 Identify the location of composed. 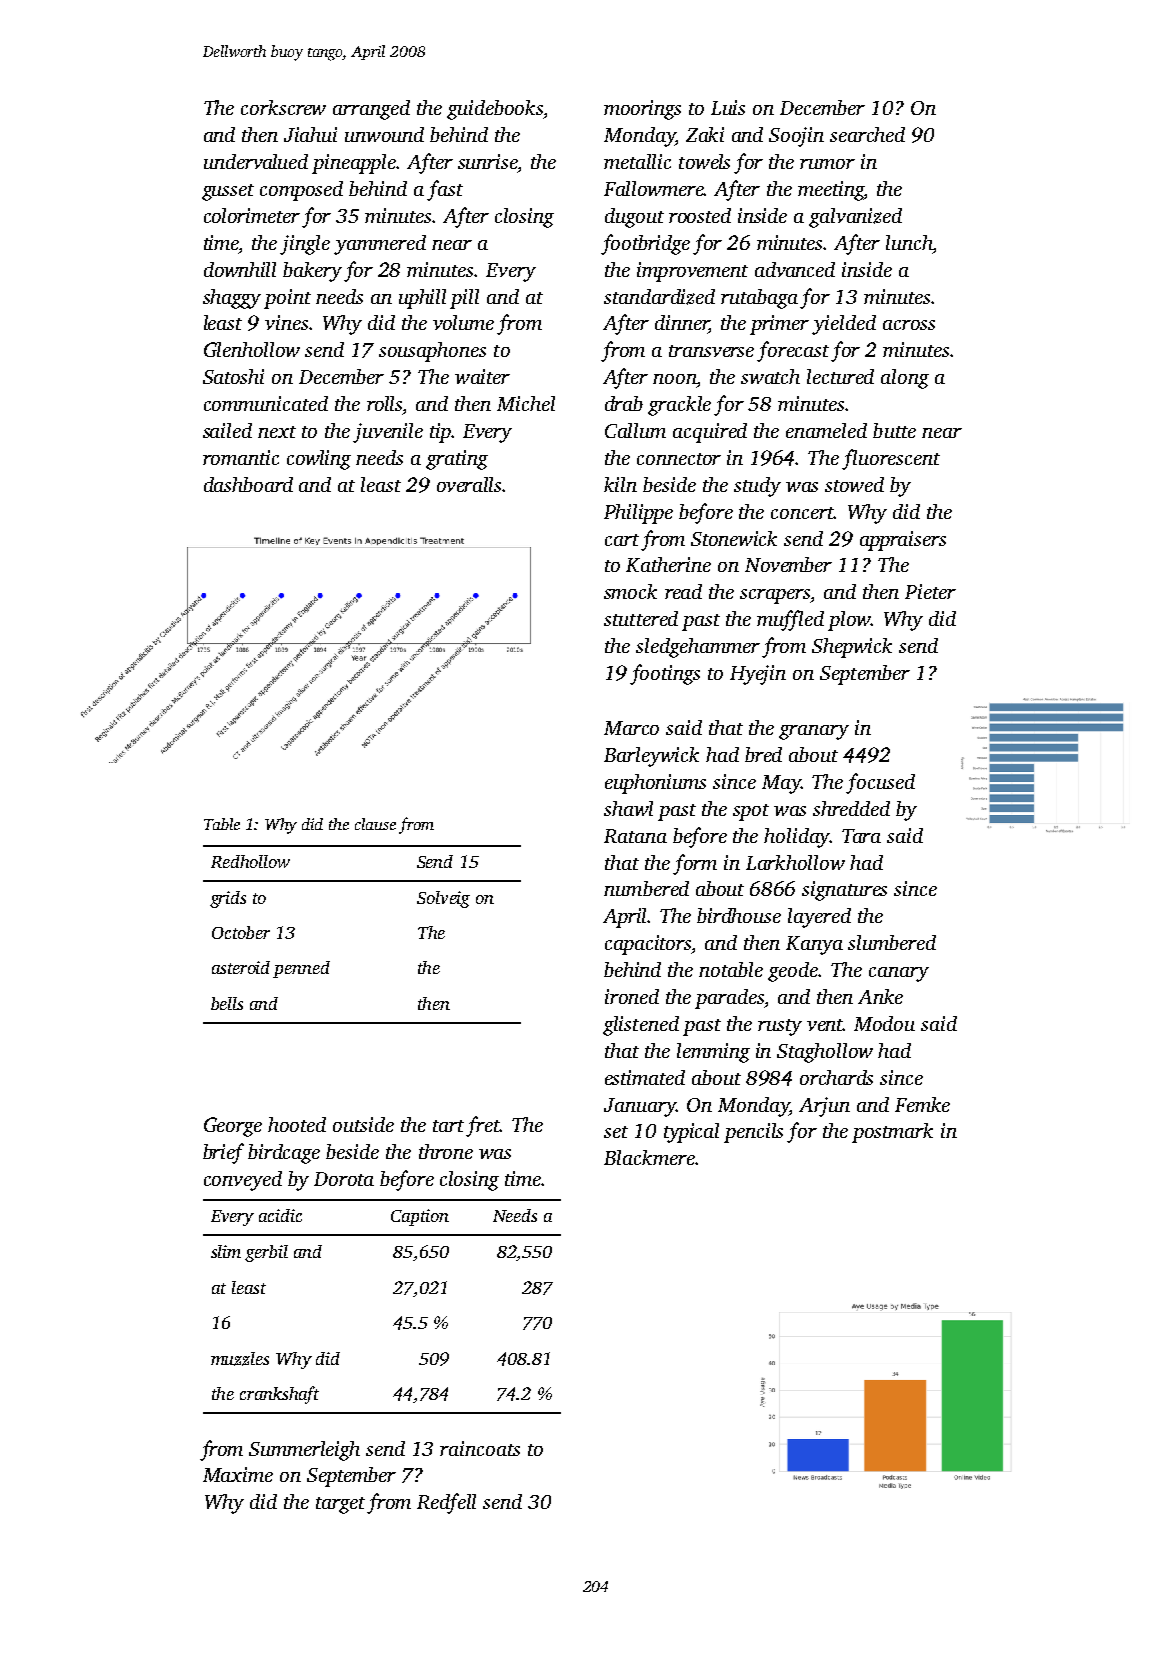
(301, 191).
